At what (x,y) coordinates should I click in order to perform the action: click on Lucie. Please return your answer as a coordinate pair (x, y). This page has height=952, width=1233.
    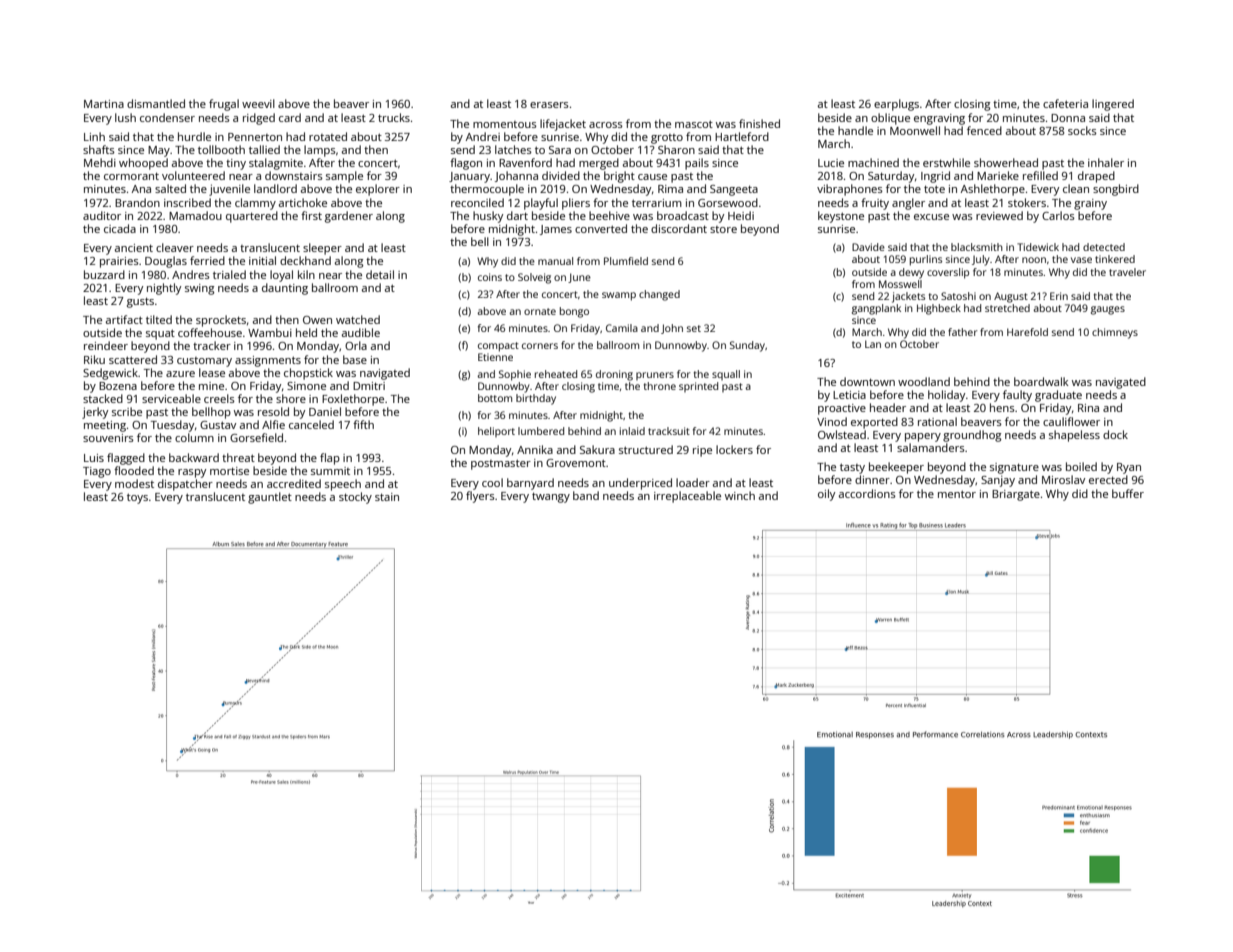
    Looking at the image, I should click on (831, 163).
